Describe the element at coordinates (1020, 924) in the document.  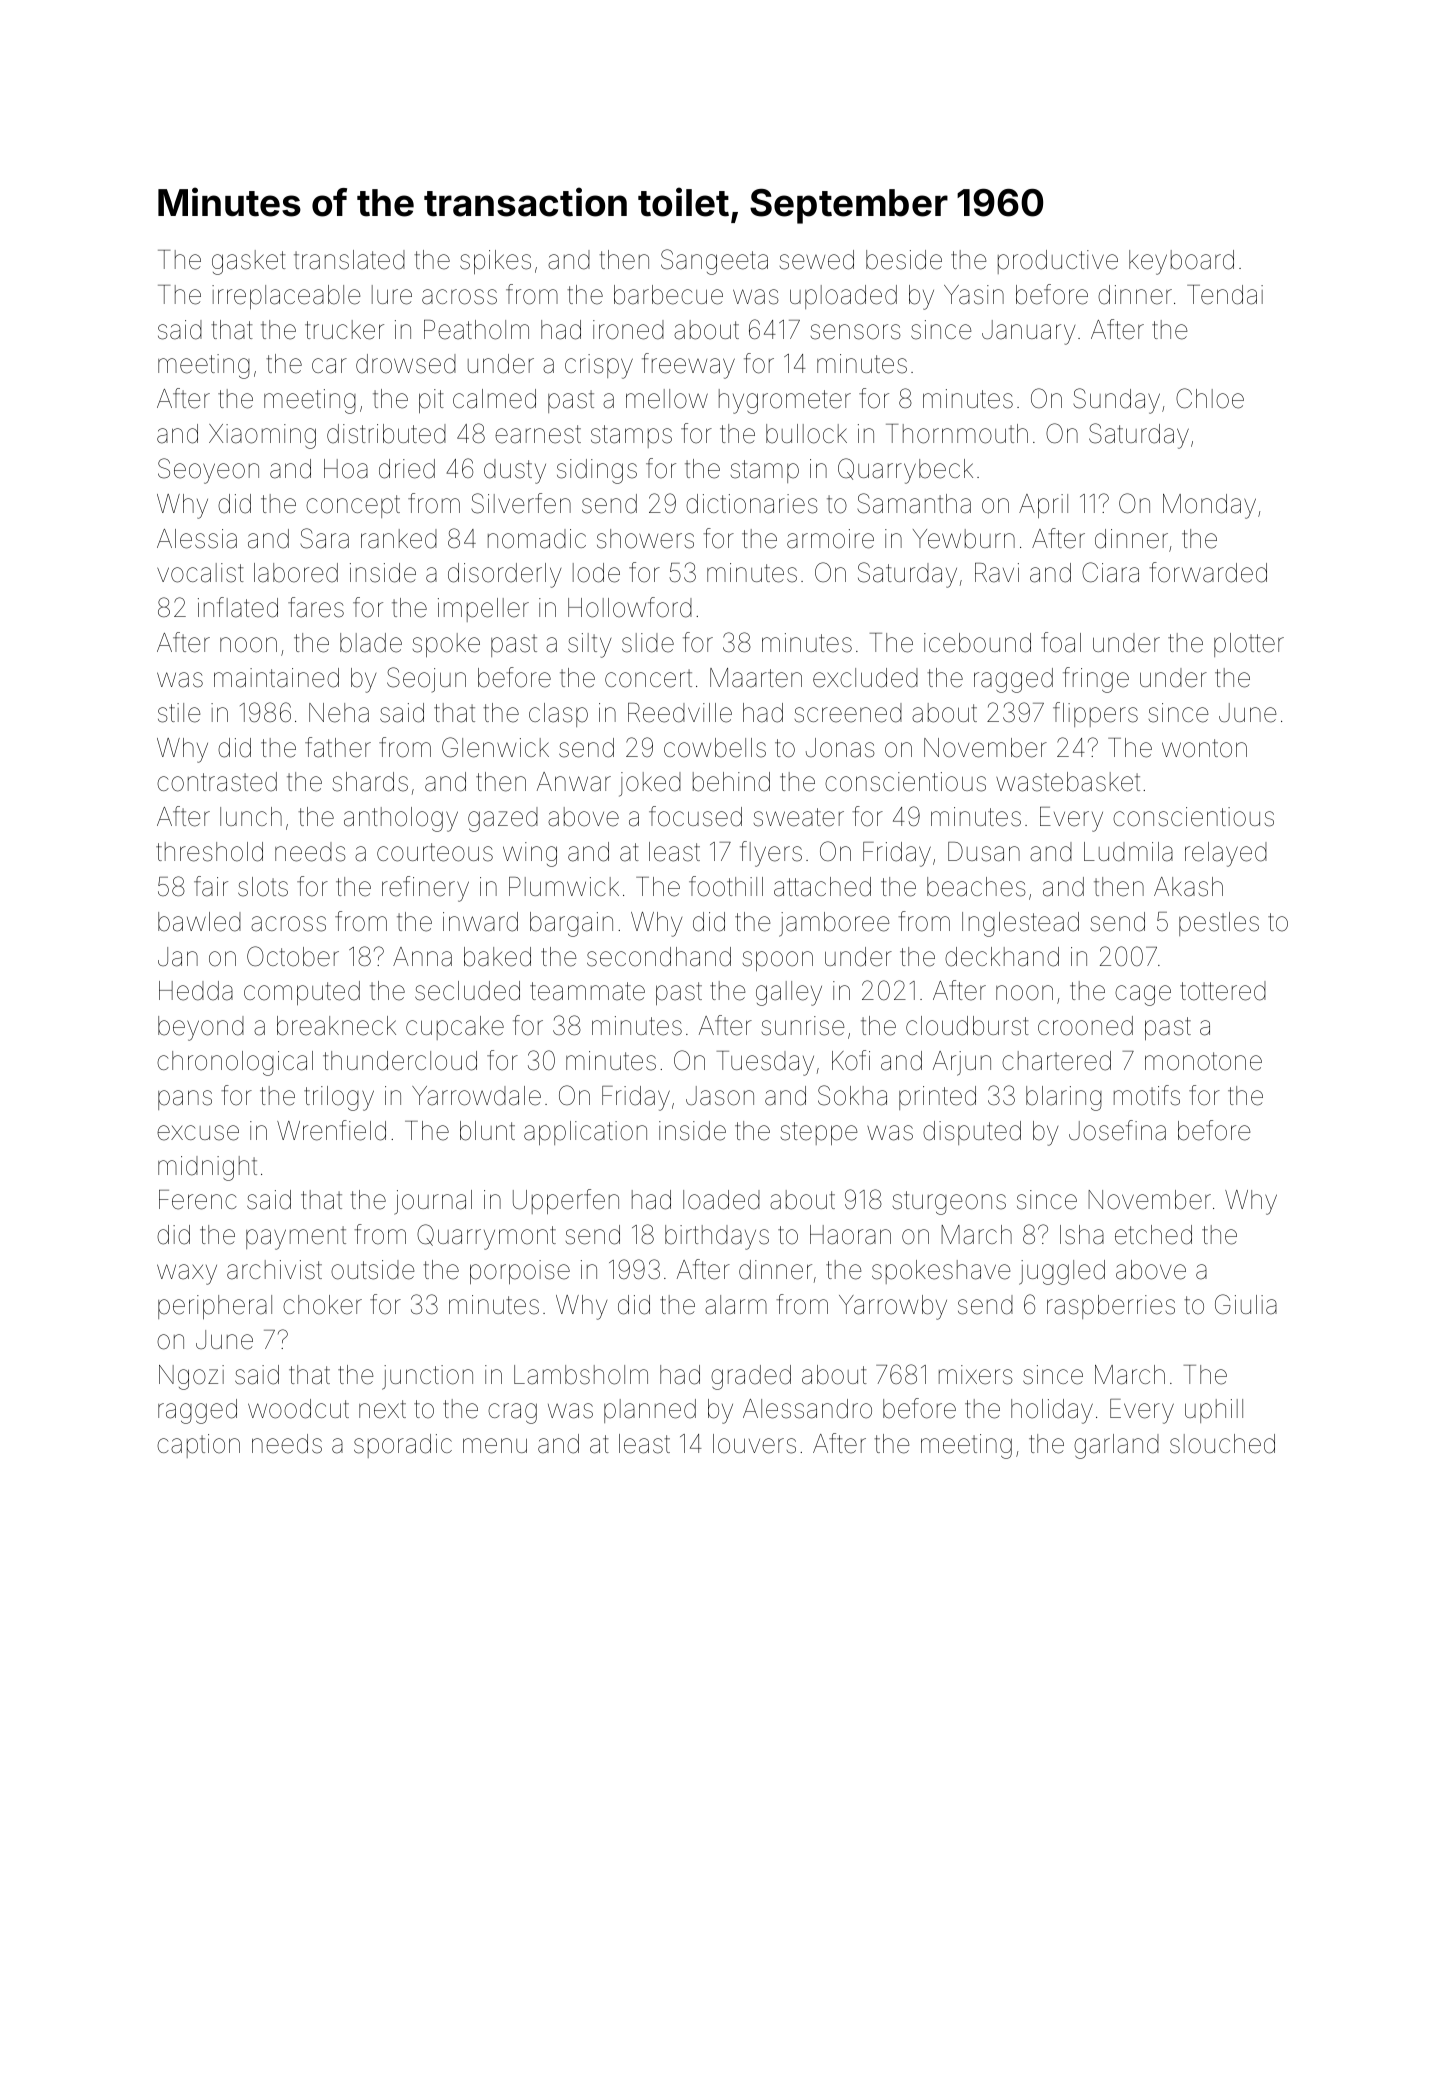
I see `Inglestead` at that location.
